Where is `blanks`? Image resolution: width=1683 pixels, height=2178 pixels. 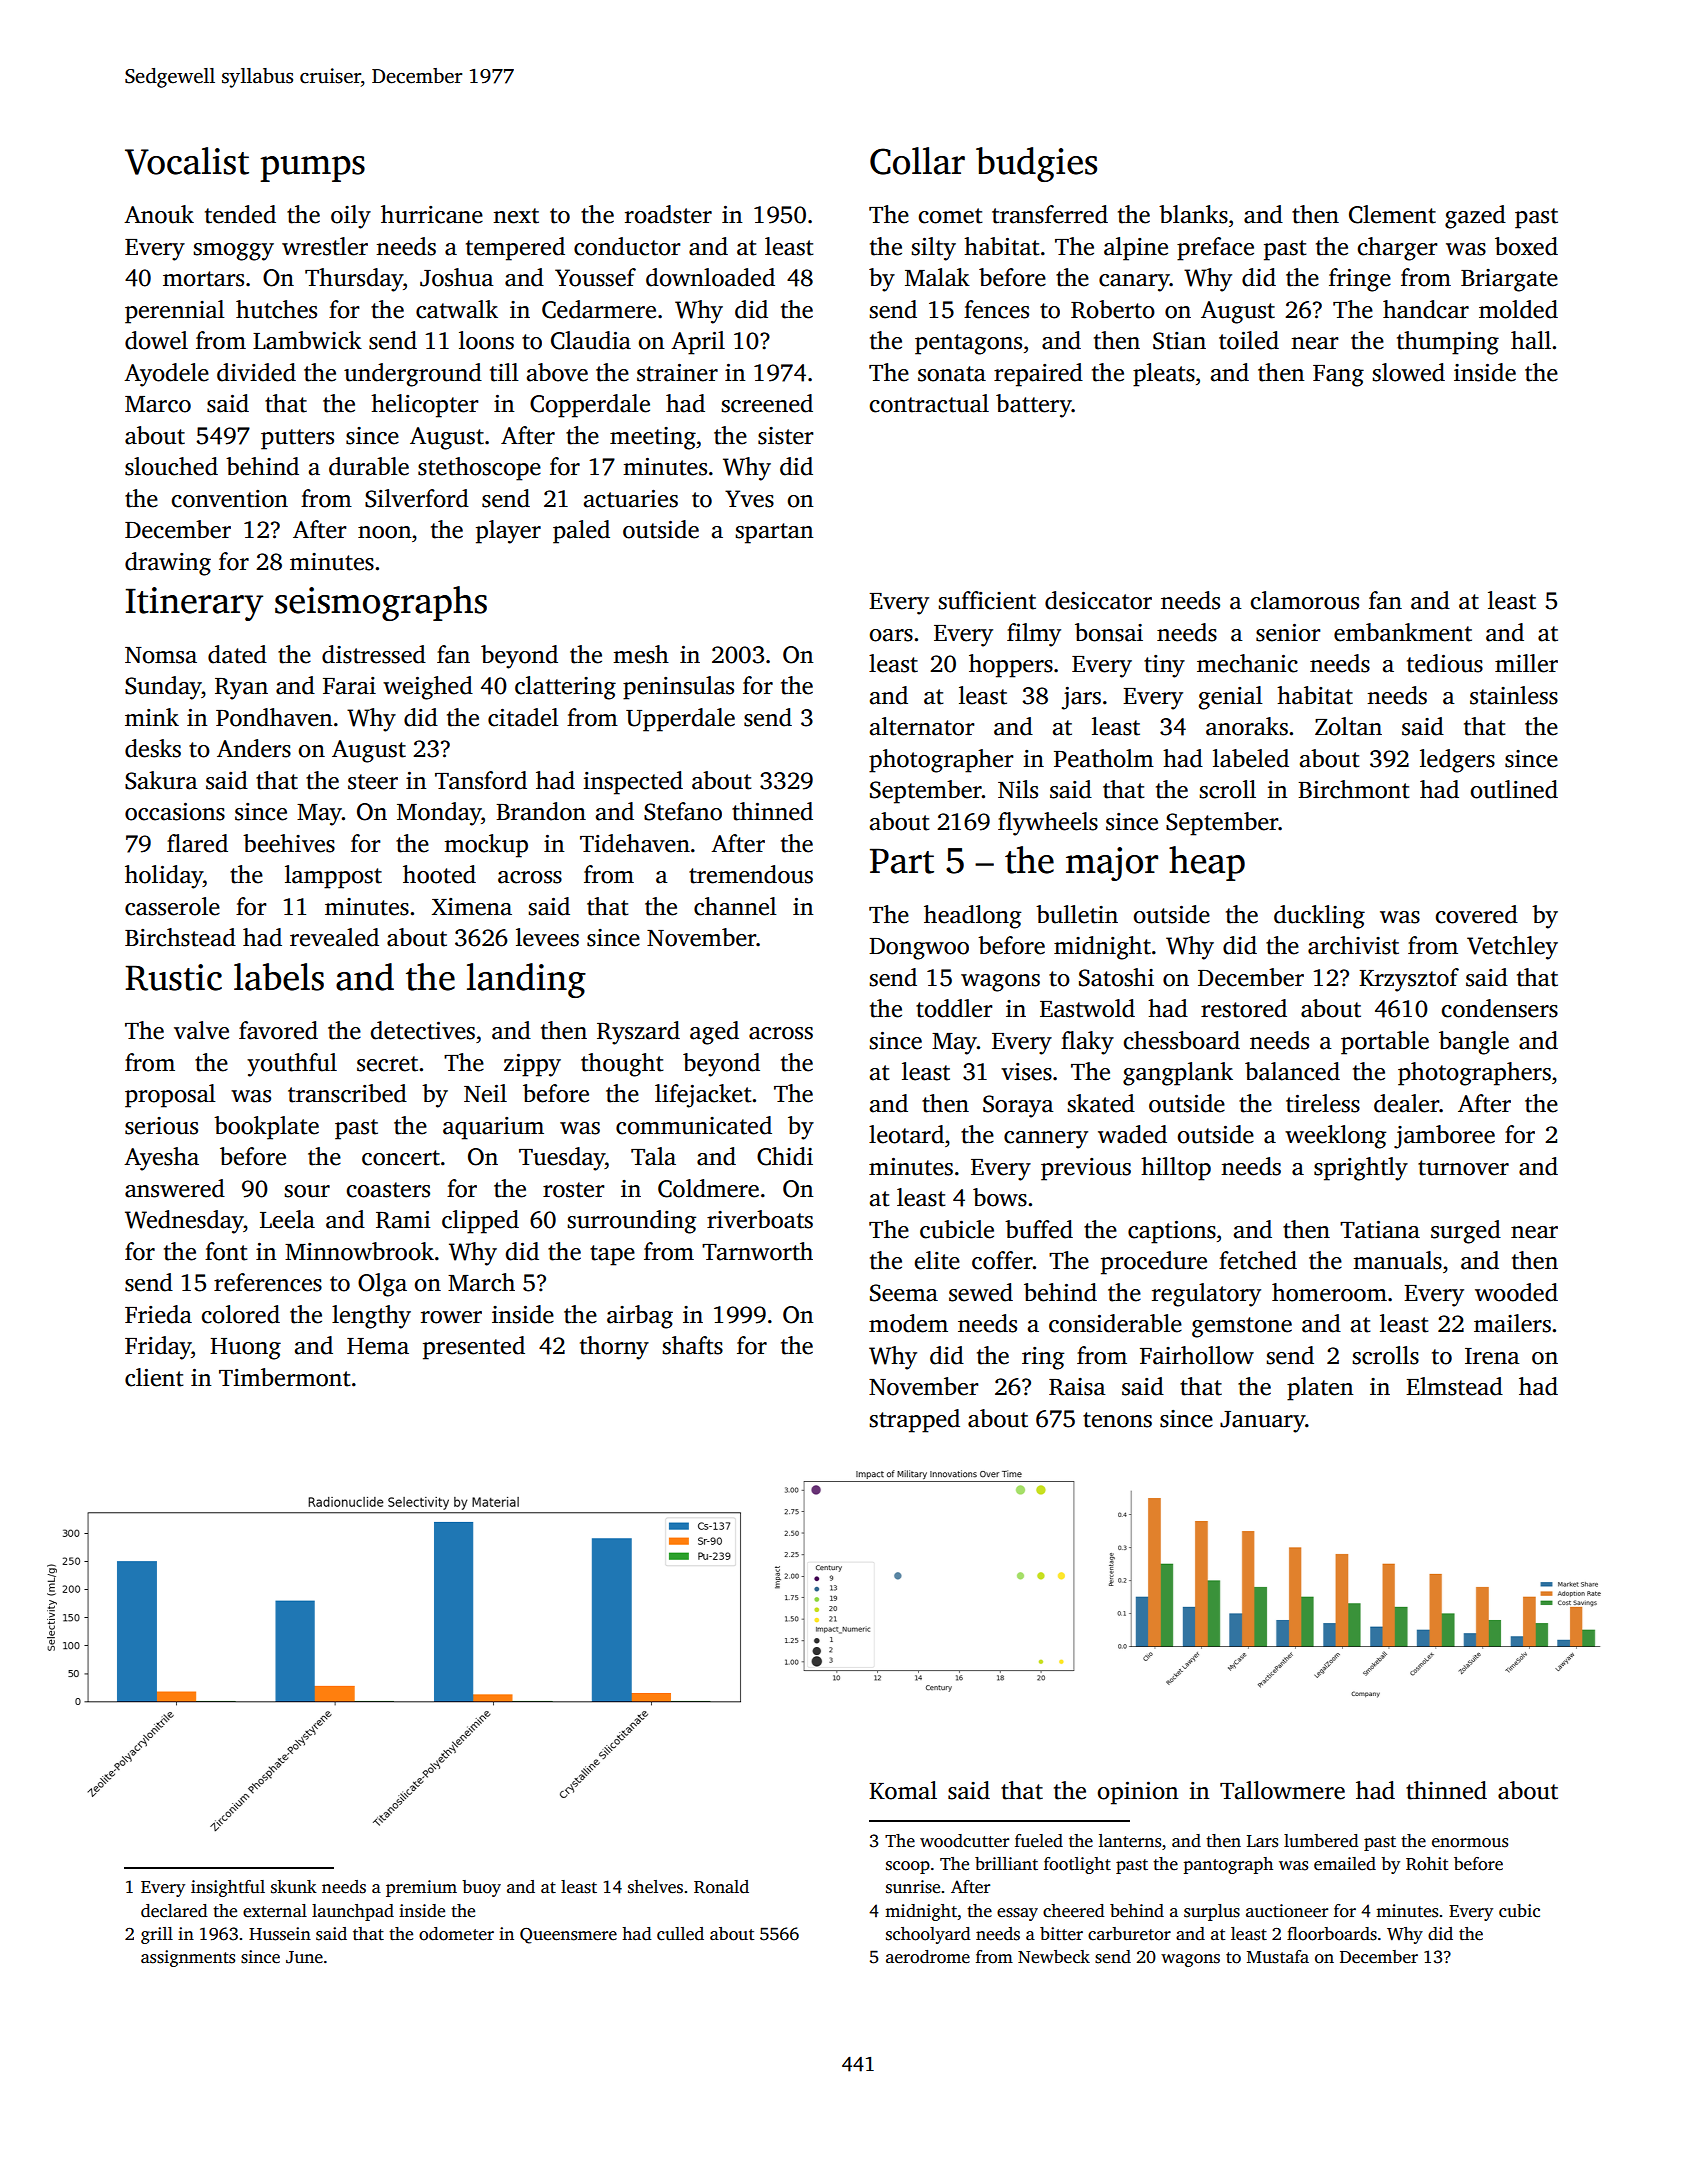 blanks is located at coordinates (1193, 214).
